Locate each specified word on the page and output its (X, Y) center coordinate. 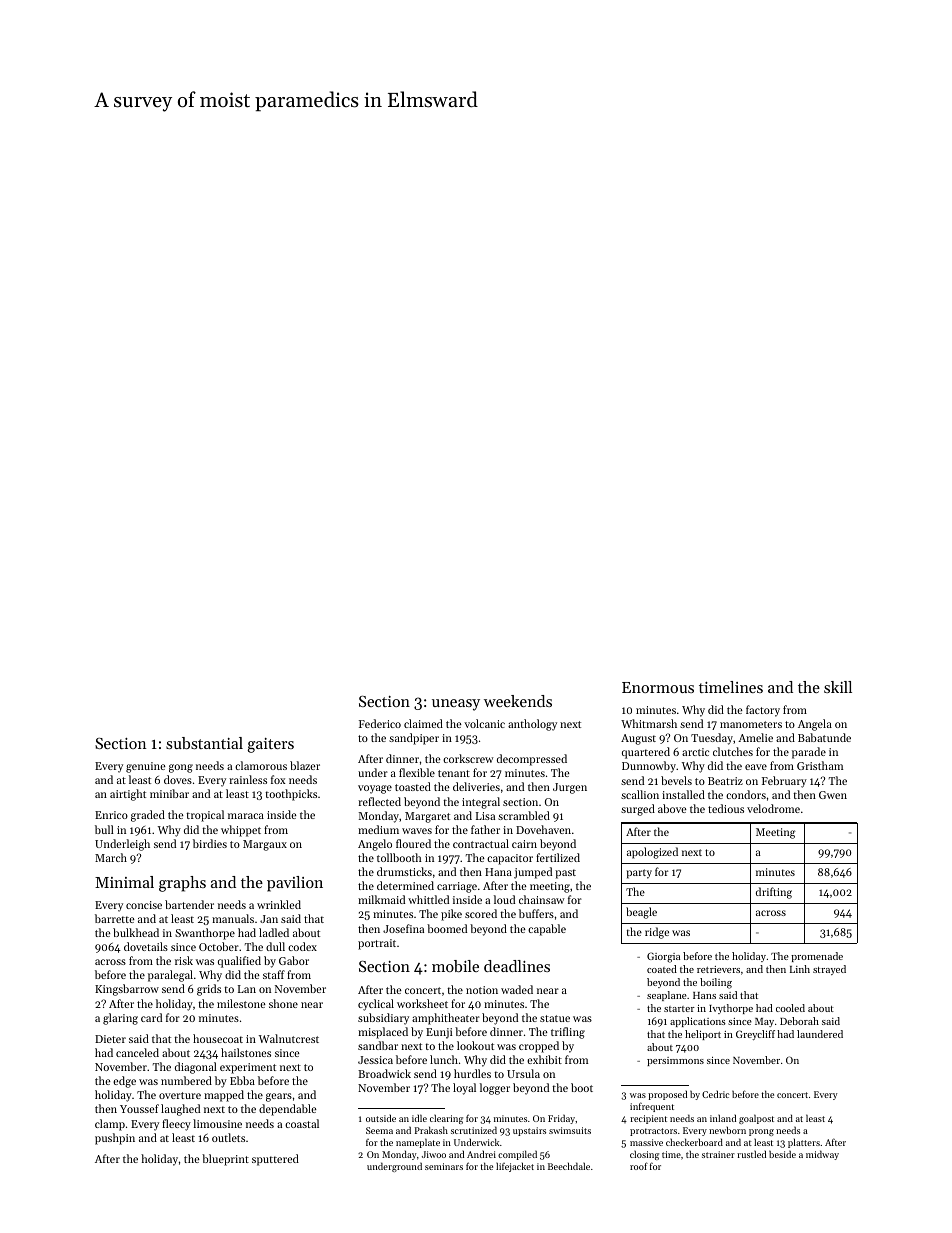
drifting (774, 893)
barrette (115, 918)
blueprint (225, 1160)
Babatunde (824, 737)
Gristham (820, 765)
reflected (379, 801)
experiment (248, 1068)
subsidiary (383, 1019)
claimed (423, 723)
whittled (428, 899)
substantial (204, 743)
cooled (790, 1008)
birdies (210, 843)
